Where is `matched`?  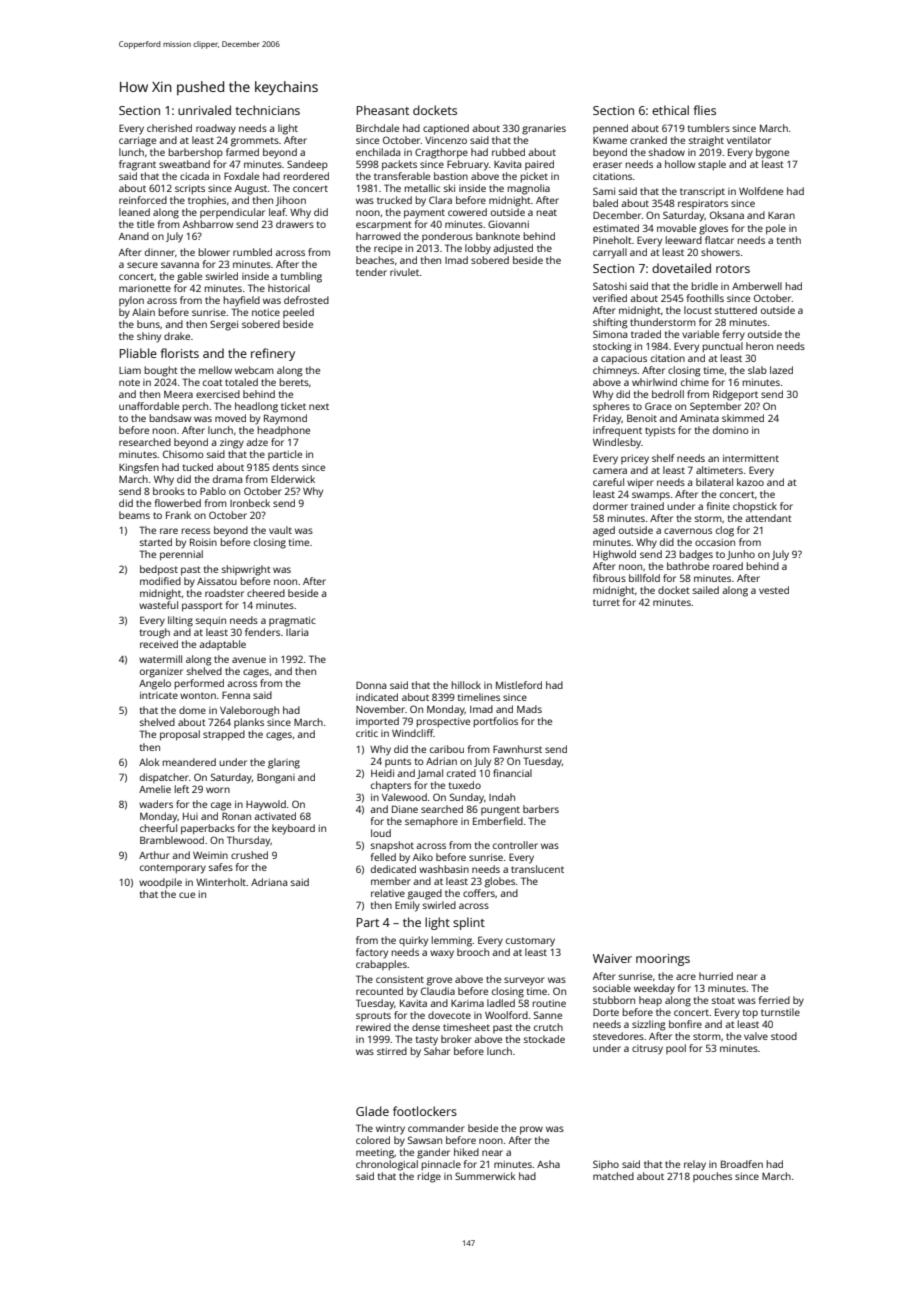
matched is located at coordinates (613, 1176).
